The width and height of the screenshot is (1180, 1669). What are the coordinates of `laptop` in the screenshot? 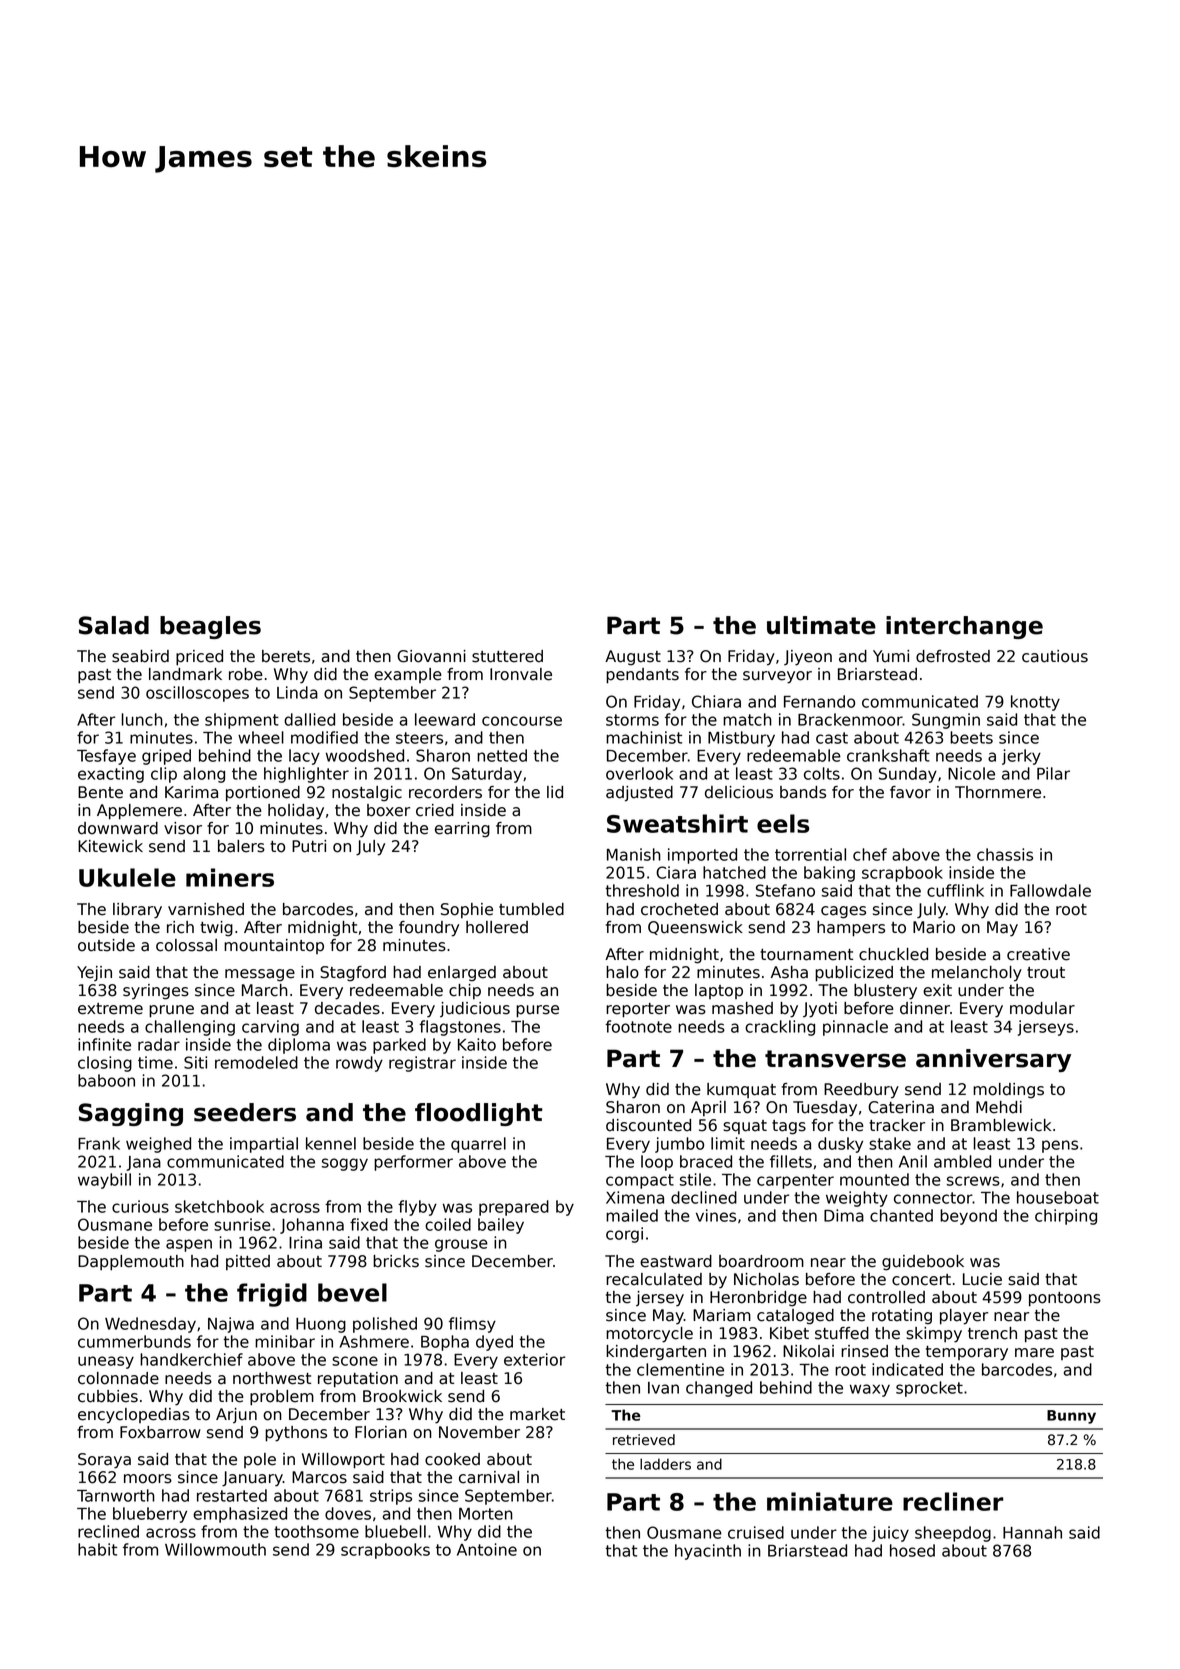 It's located at (719, 991).
